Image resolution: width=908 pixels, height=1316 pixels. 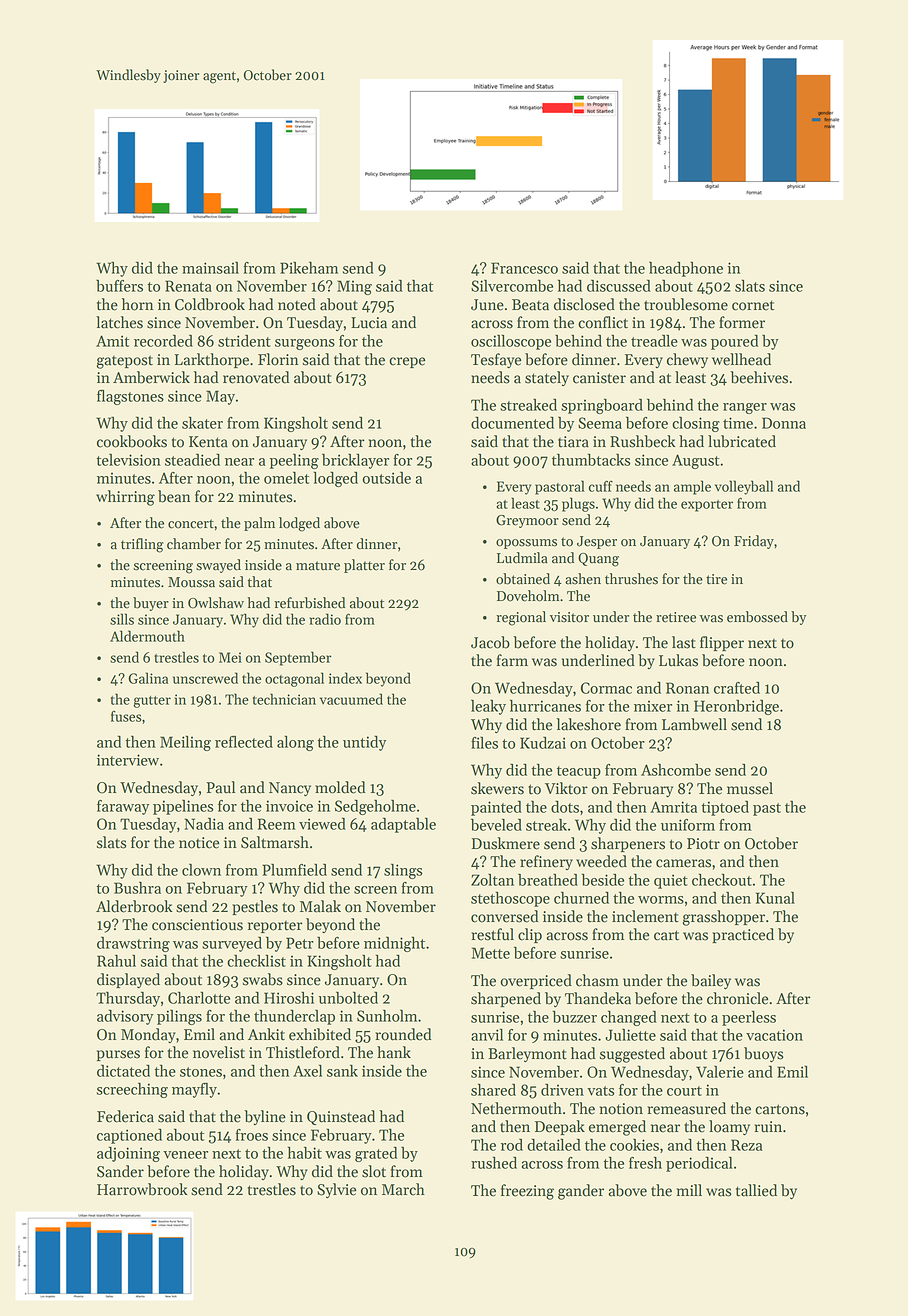 What do you see at coordinates (275, 927) in the image?
I see `reporter` at bounding box center [275, 927].
